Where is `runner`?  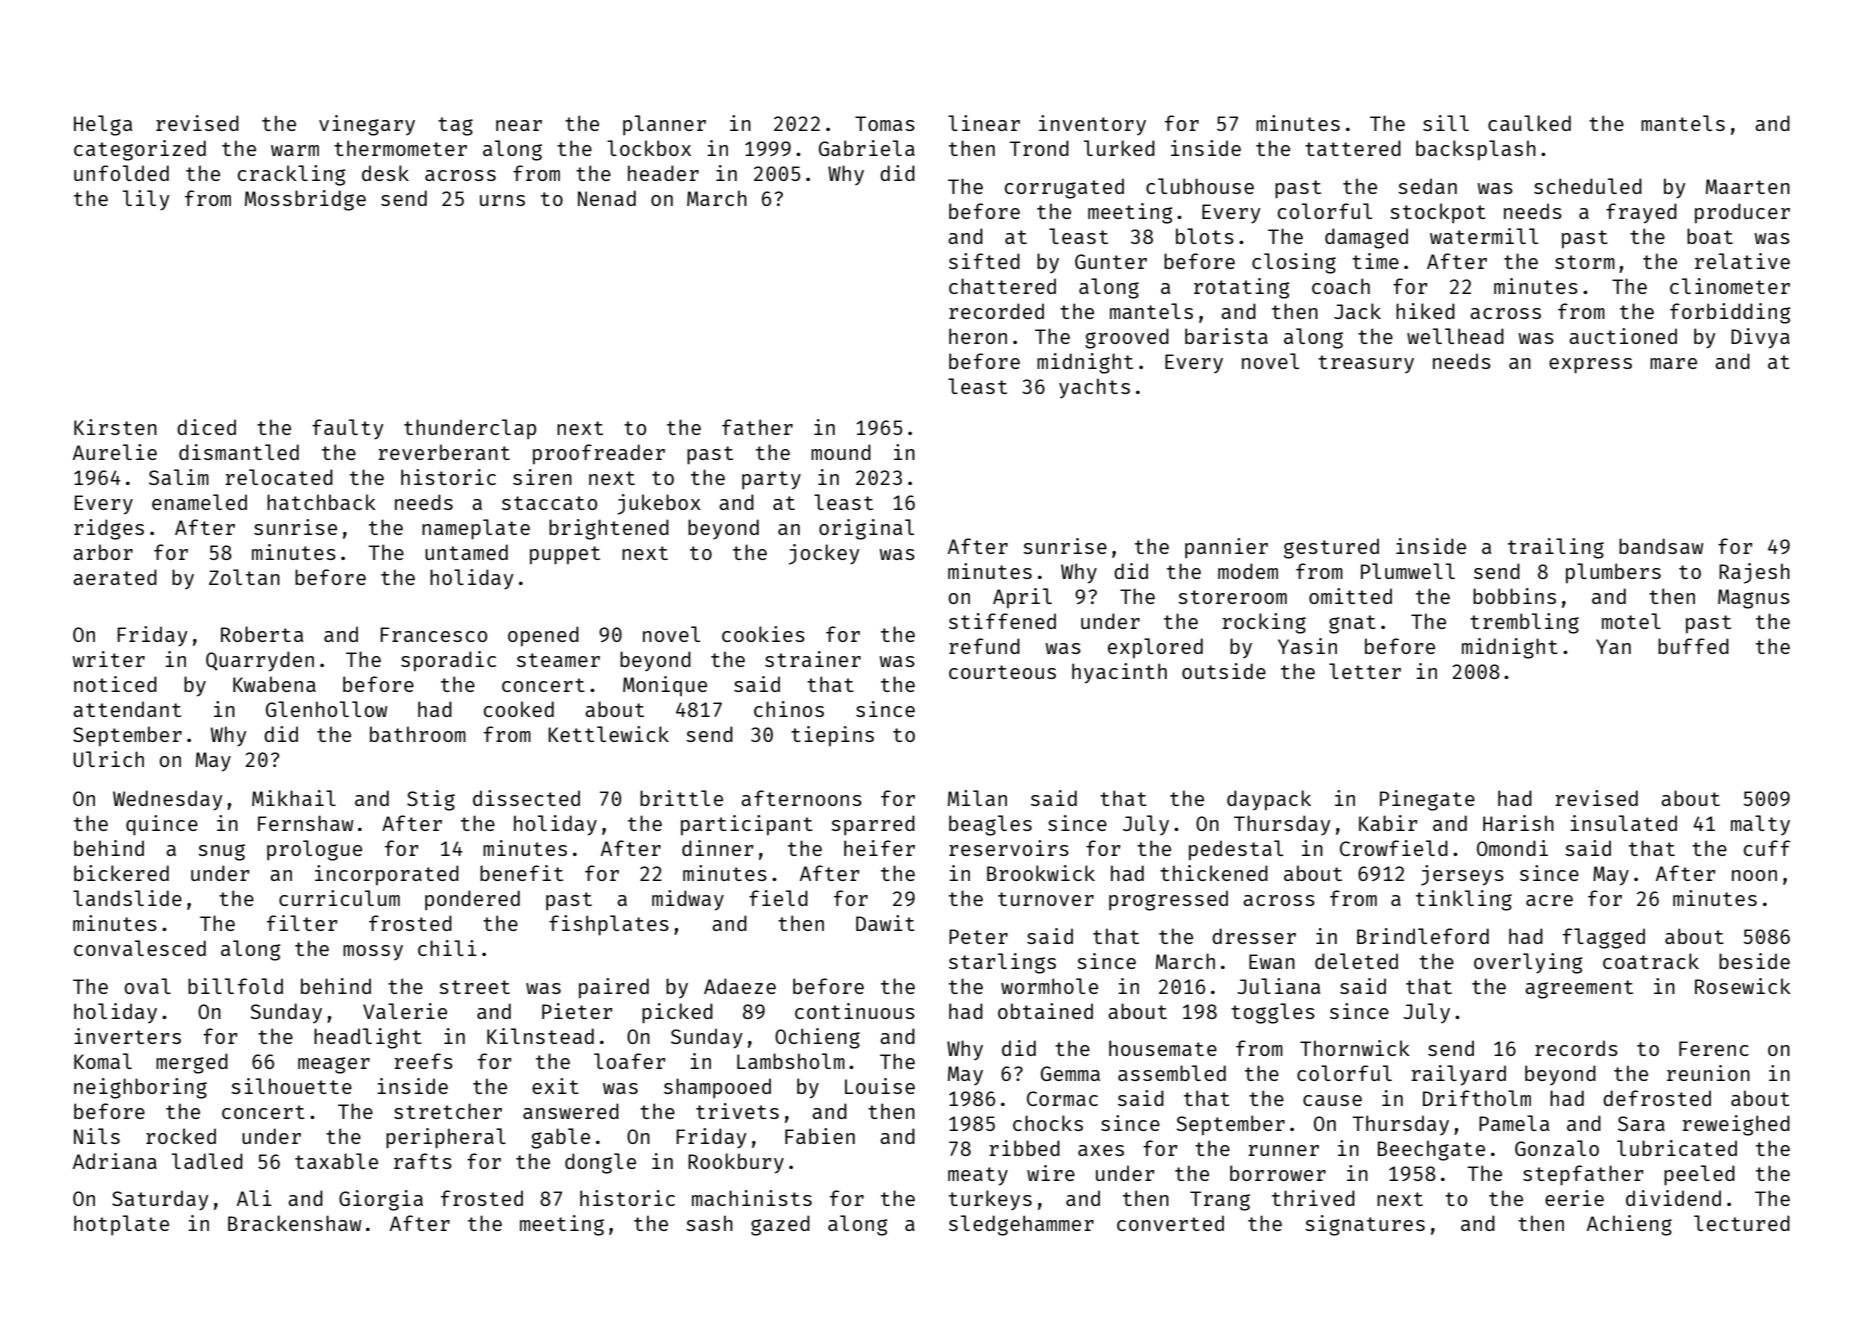
runner is located at coordinates (1283, 1150).
